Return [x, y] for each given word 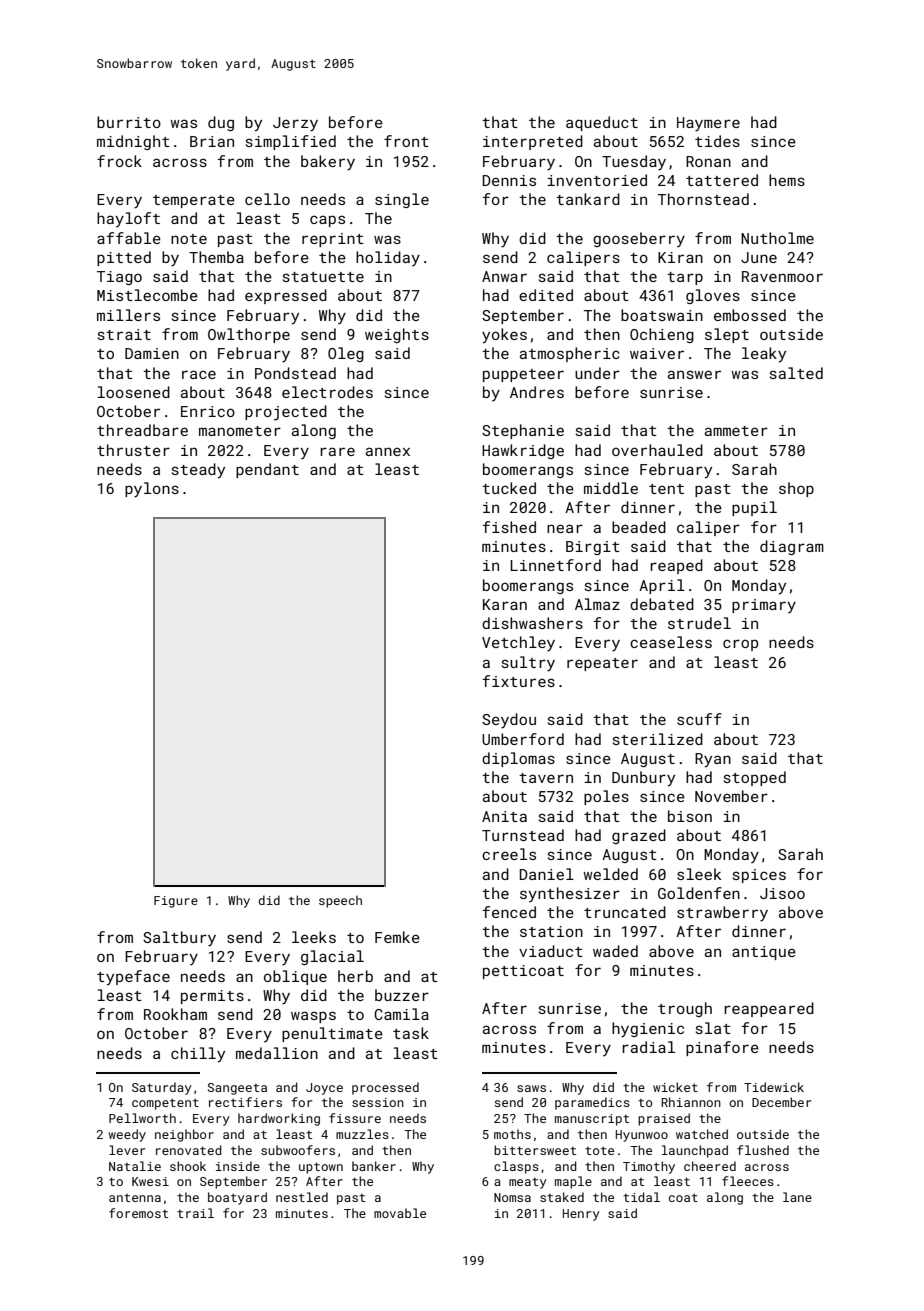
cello [267, 199]
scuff [699, 719]
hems [787, 180]
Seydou [509, 721]
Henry [581, 1215]
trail [195, 1213]
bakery [328, 163]
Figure [176, 902]
